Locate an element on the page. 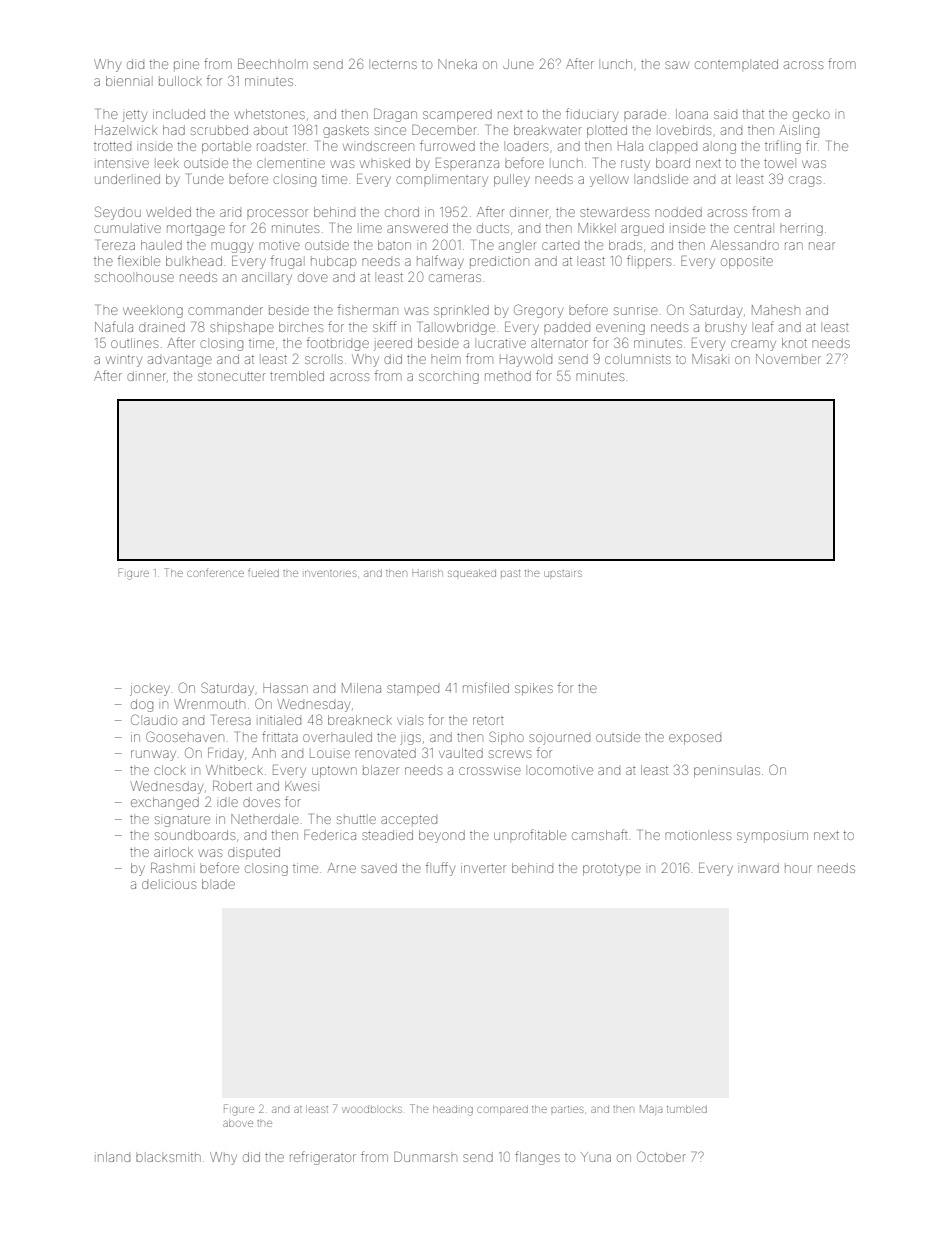 This page has width=952, height=1233. Esperanza is located at coordinates (467, 163).
